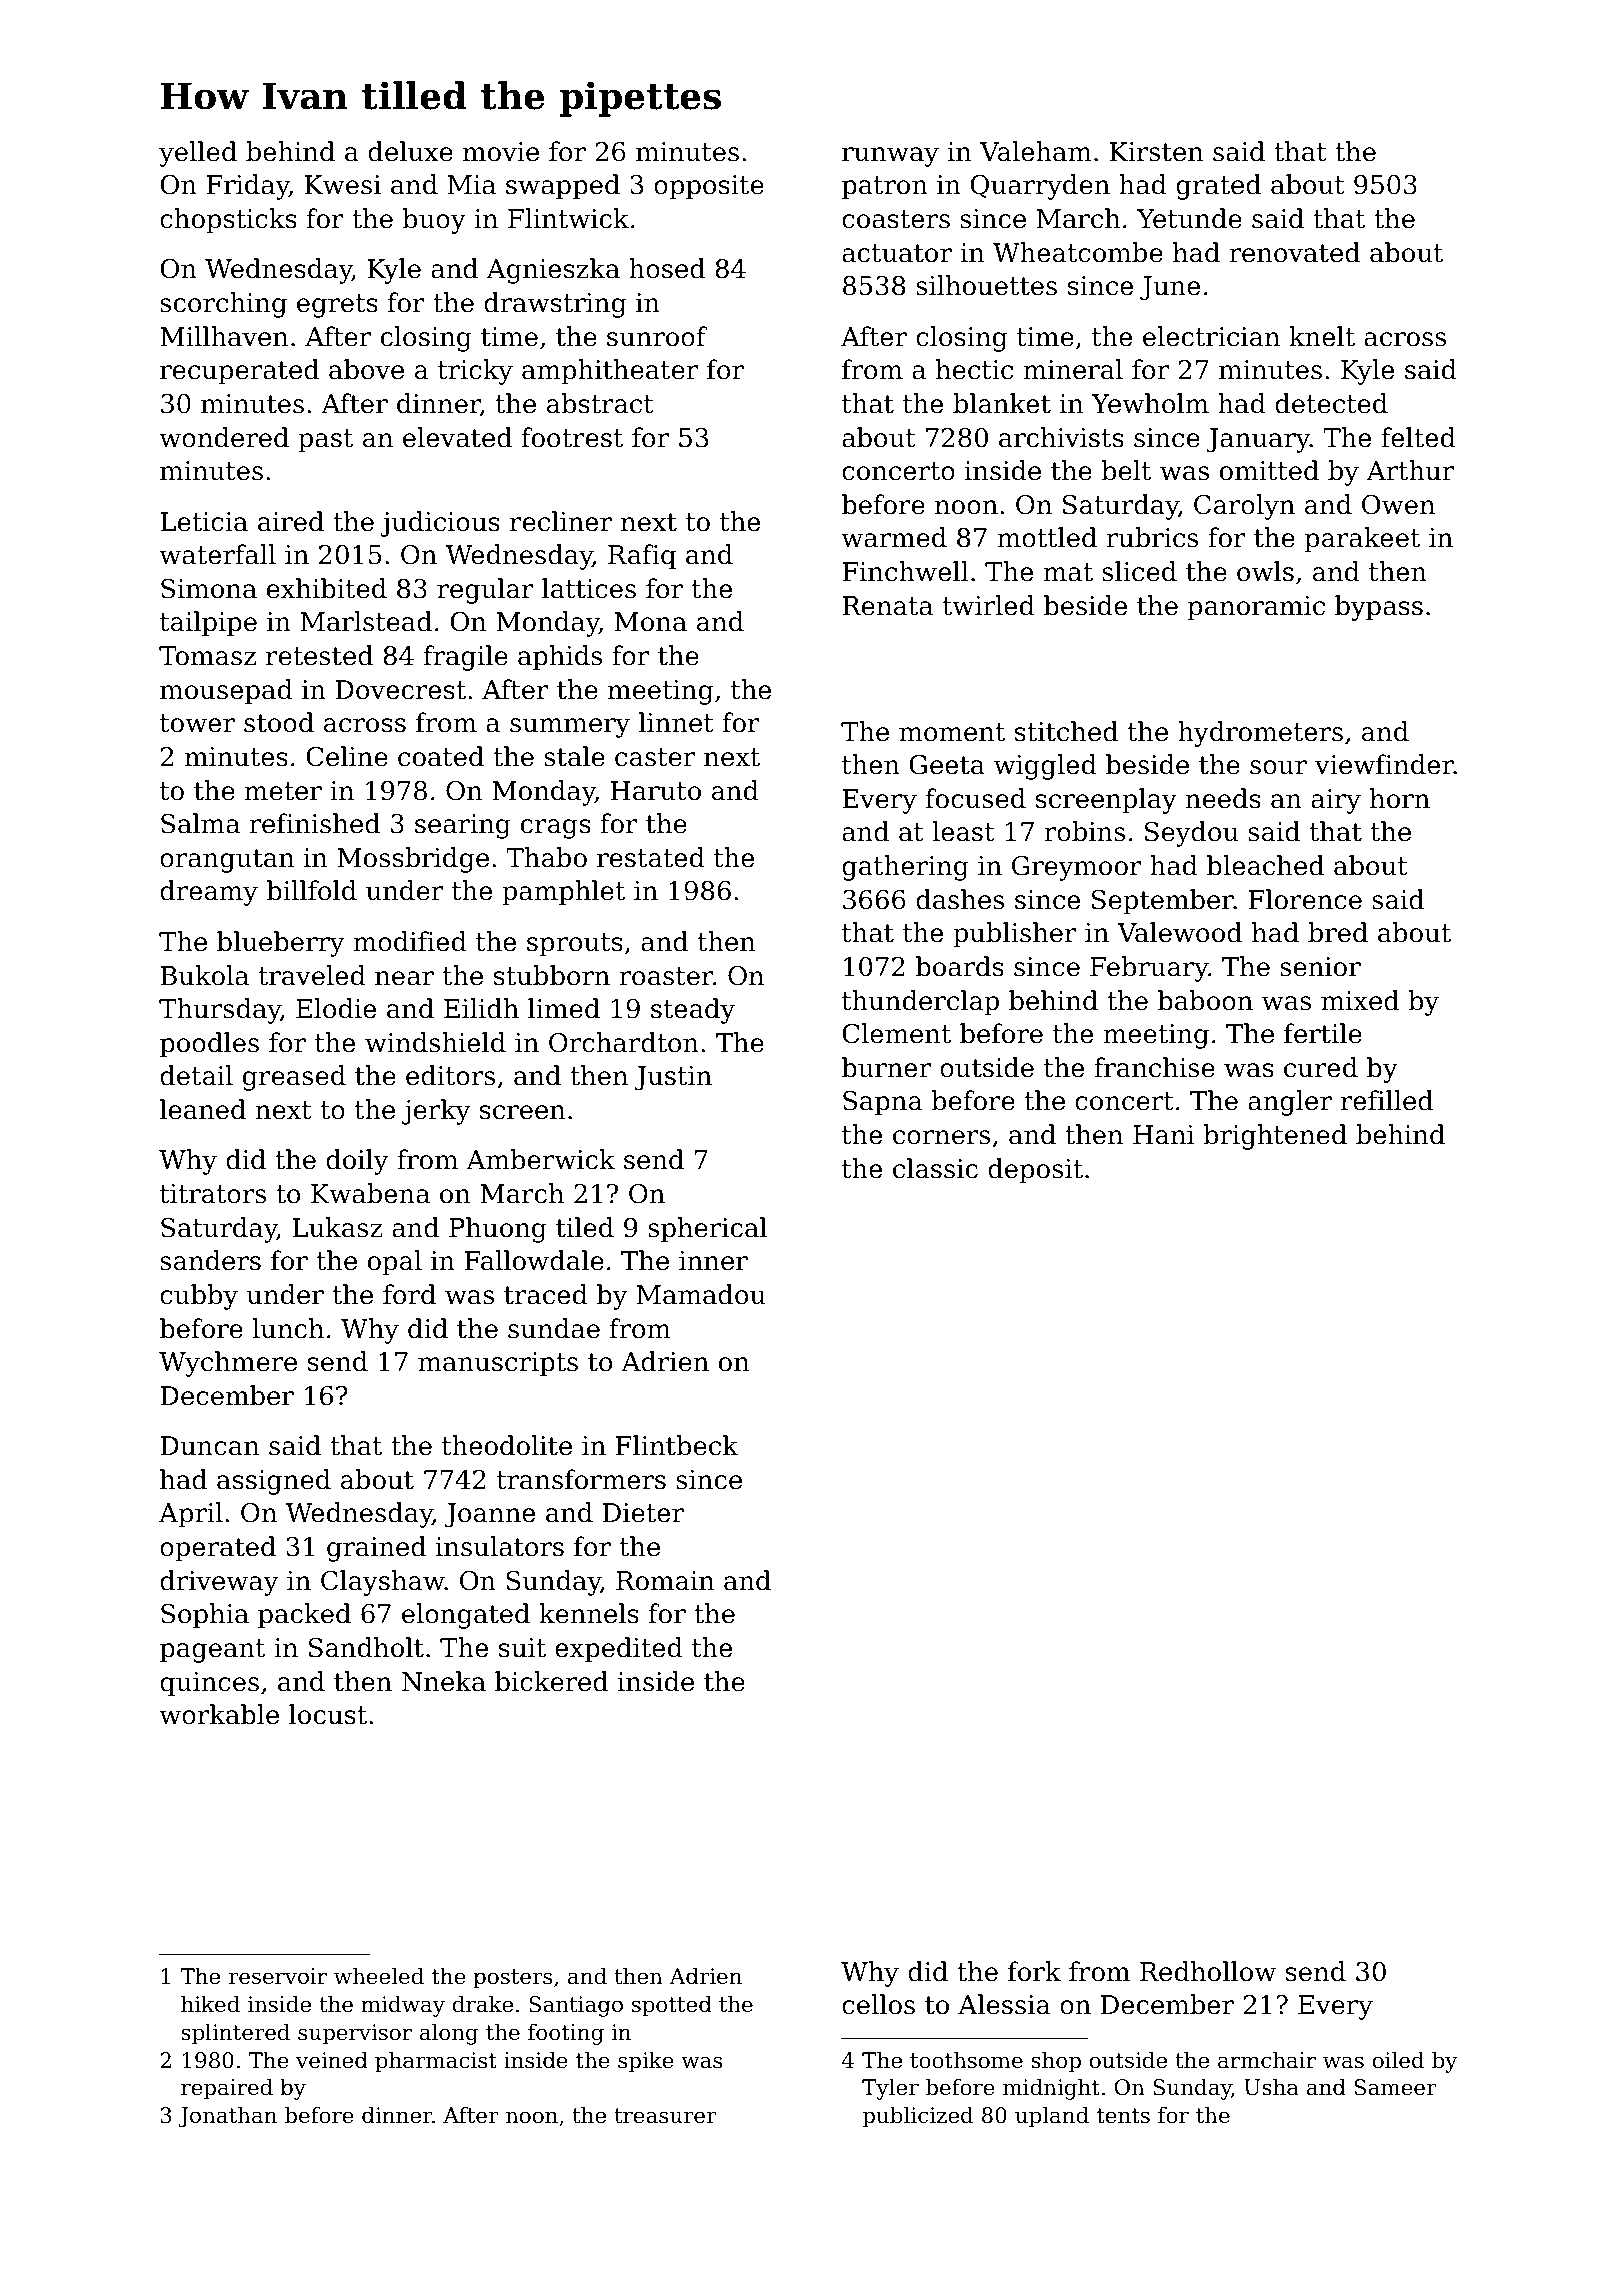  What do you see at coordinates (1278, 767) in the image?
I see `sour` at bounding box center [1278, 767].
